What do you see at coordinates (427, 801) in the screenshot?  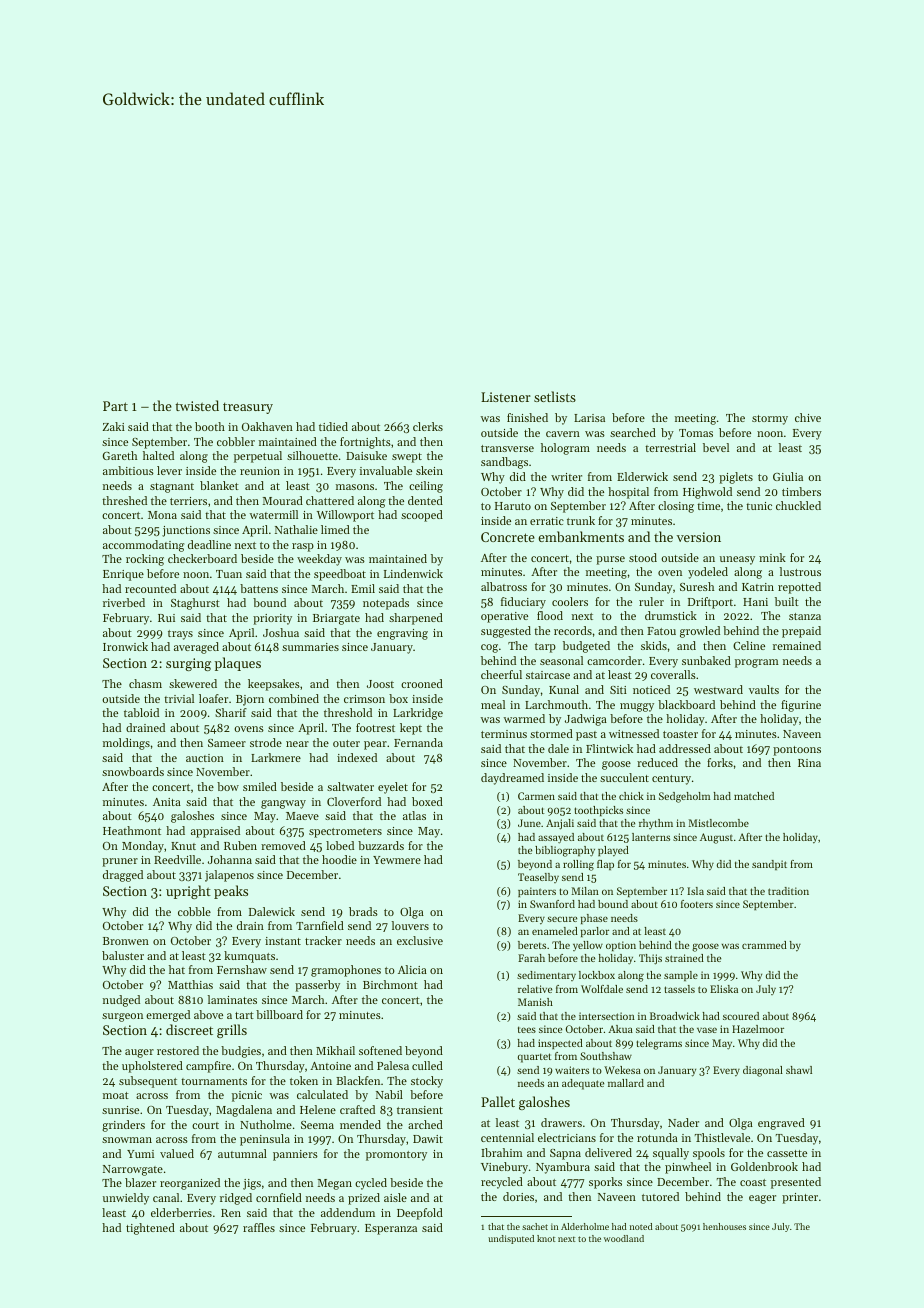 I see `boxed` at bounding box center [427, 801].
